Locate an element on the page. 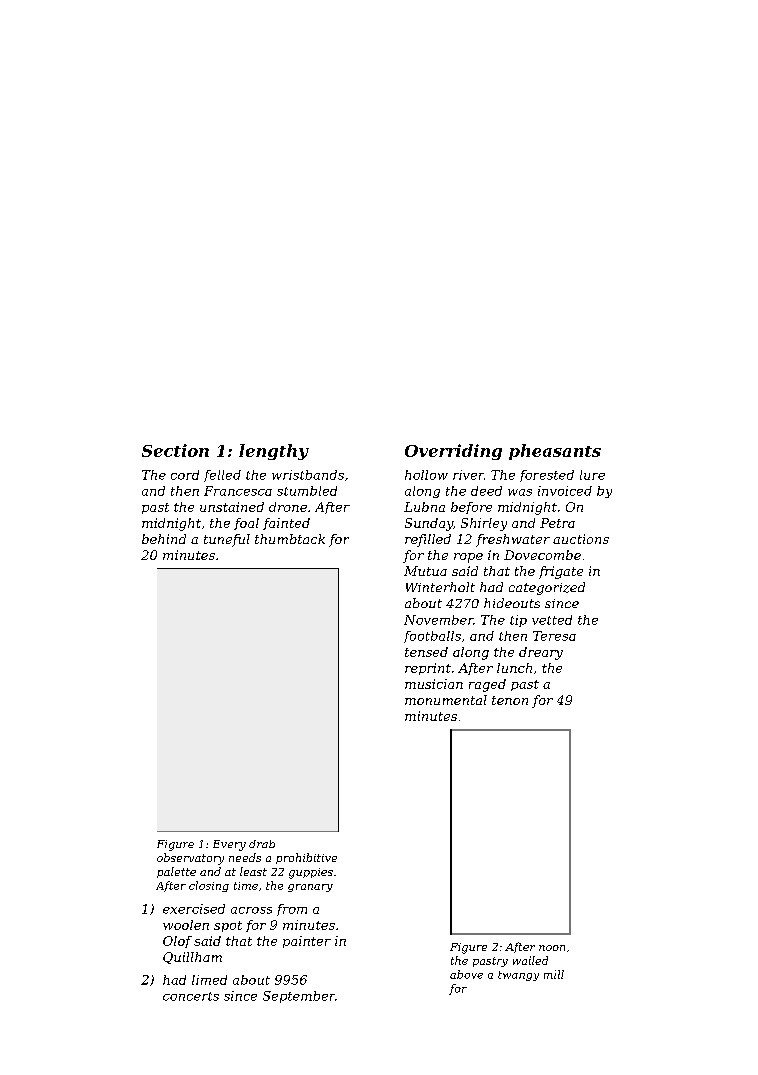 The image size is (758, 1075). Overriding is located at coordinates (453, 452).
